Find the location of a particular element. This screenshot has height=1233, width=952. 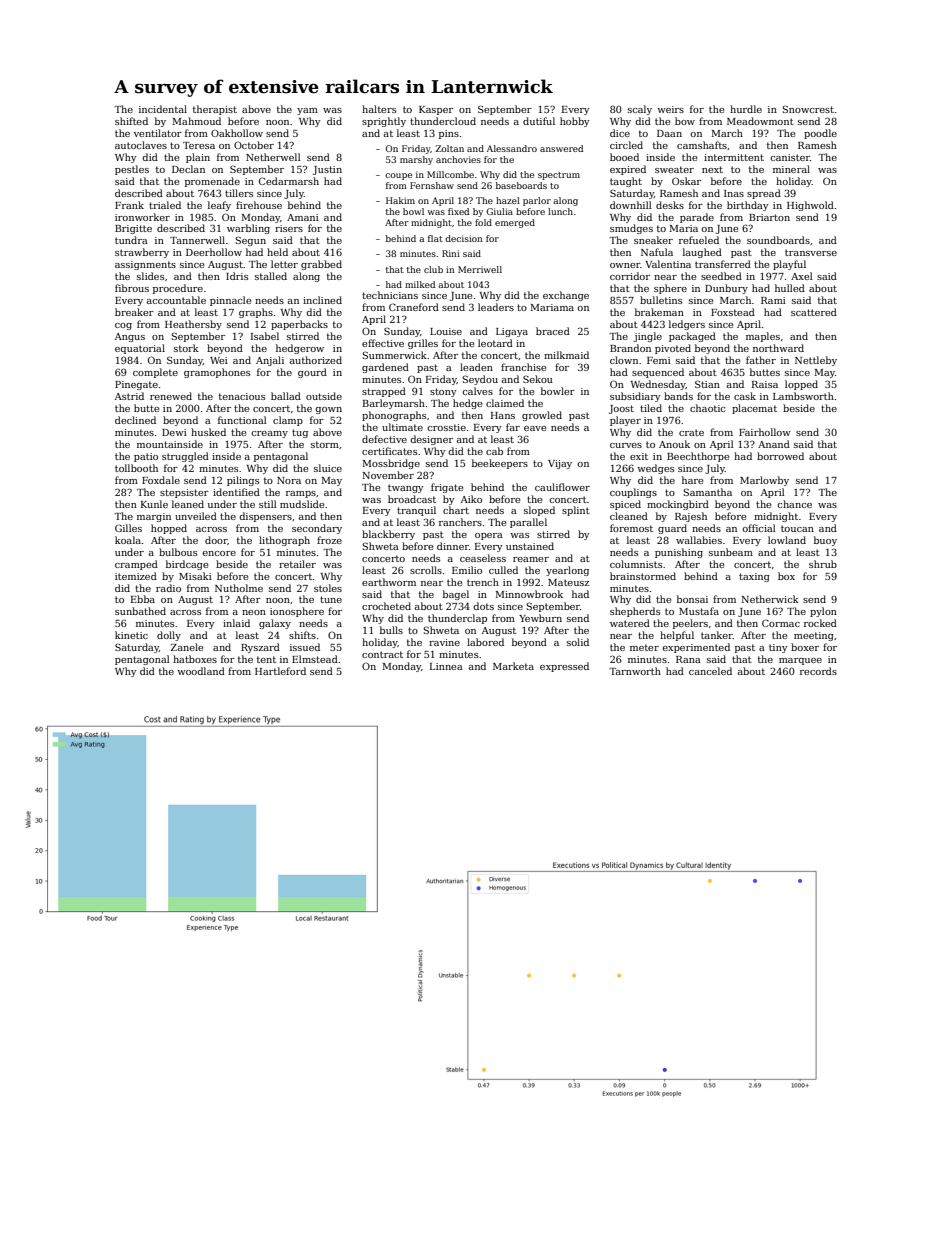

Nora is located at coordinates (289, 480).
